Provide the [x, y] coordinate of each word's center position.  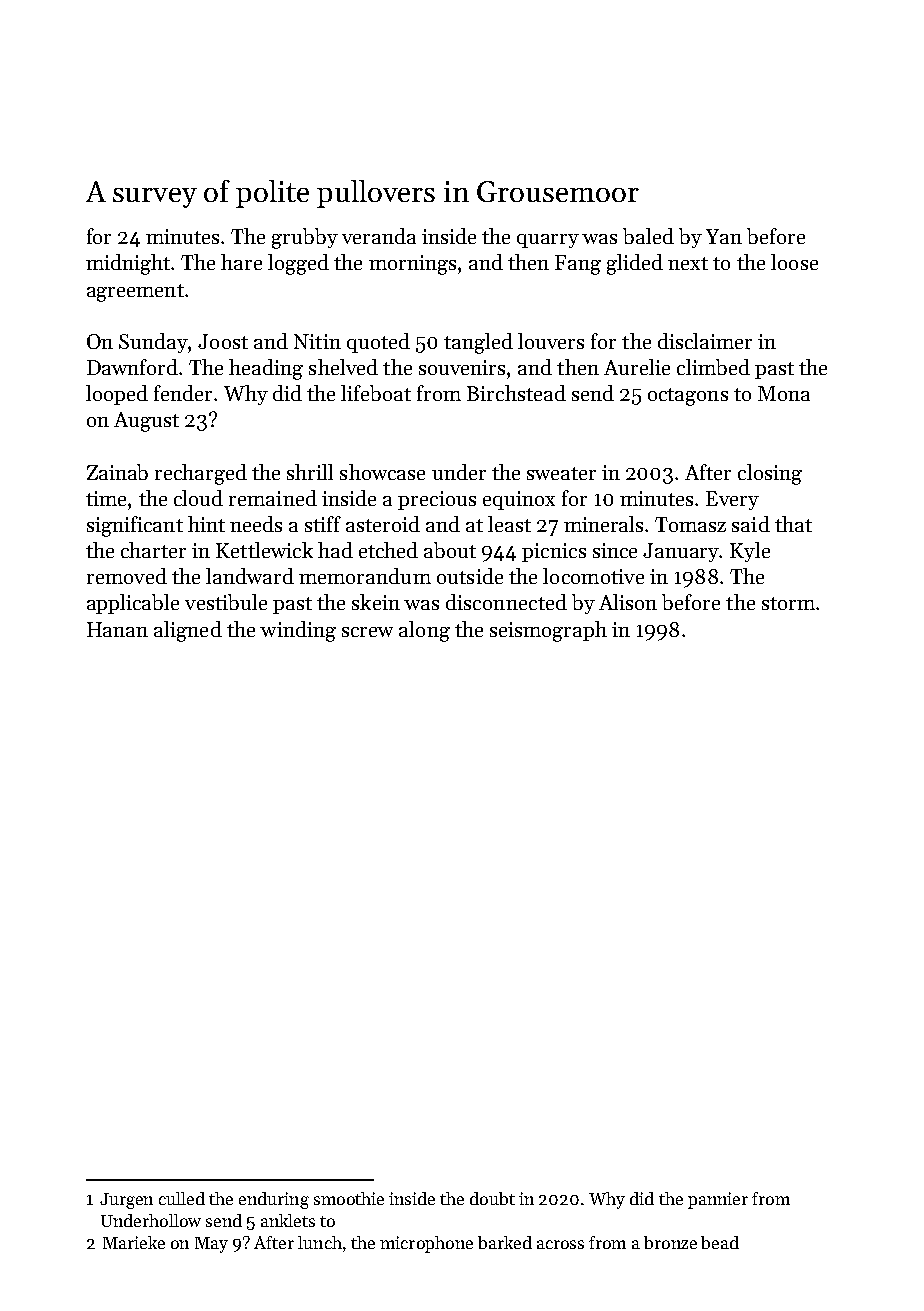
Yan [724, 236]
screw [367, 632]
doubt [492, 1198]
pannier [718, 1200]
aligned [188, 631]
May [211, 1245]
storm [788, 603]
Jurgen [126, 1201]
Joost [223, 341]
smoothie [349, 1198]
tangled [478, 343]
